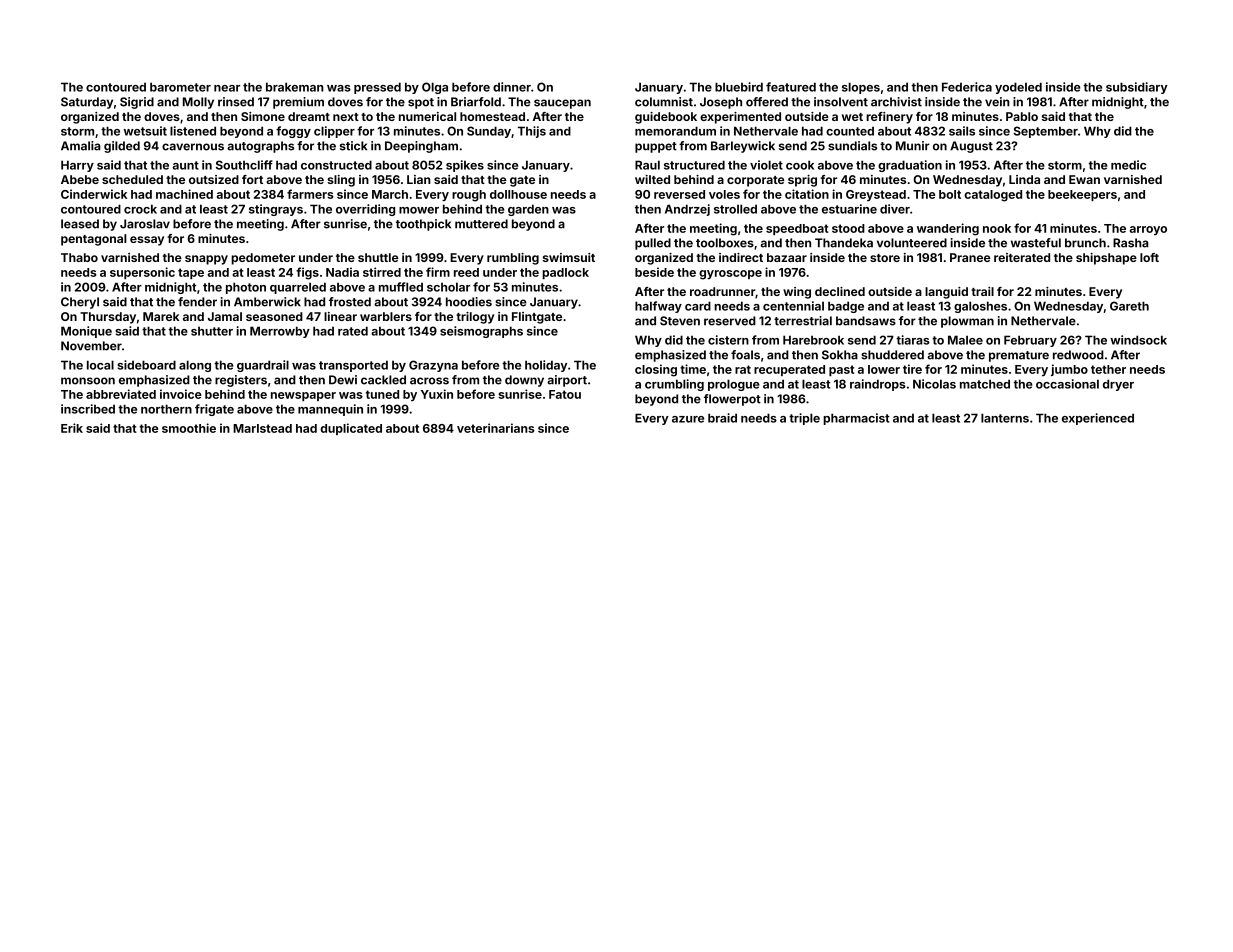  Describe the element at coordinates (72, 428) in the screenshot. I see `Erik` at that location.
